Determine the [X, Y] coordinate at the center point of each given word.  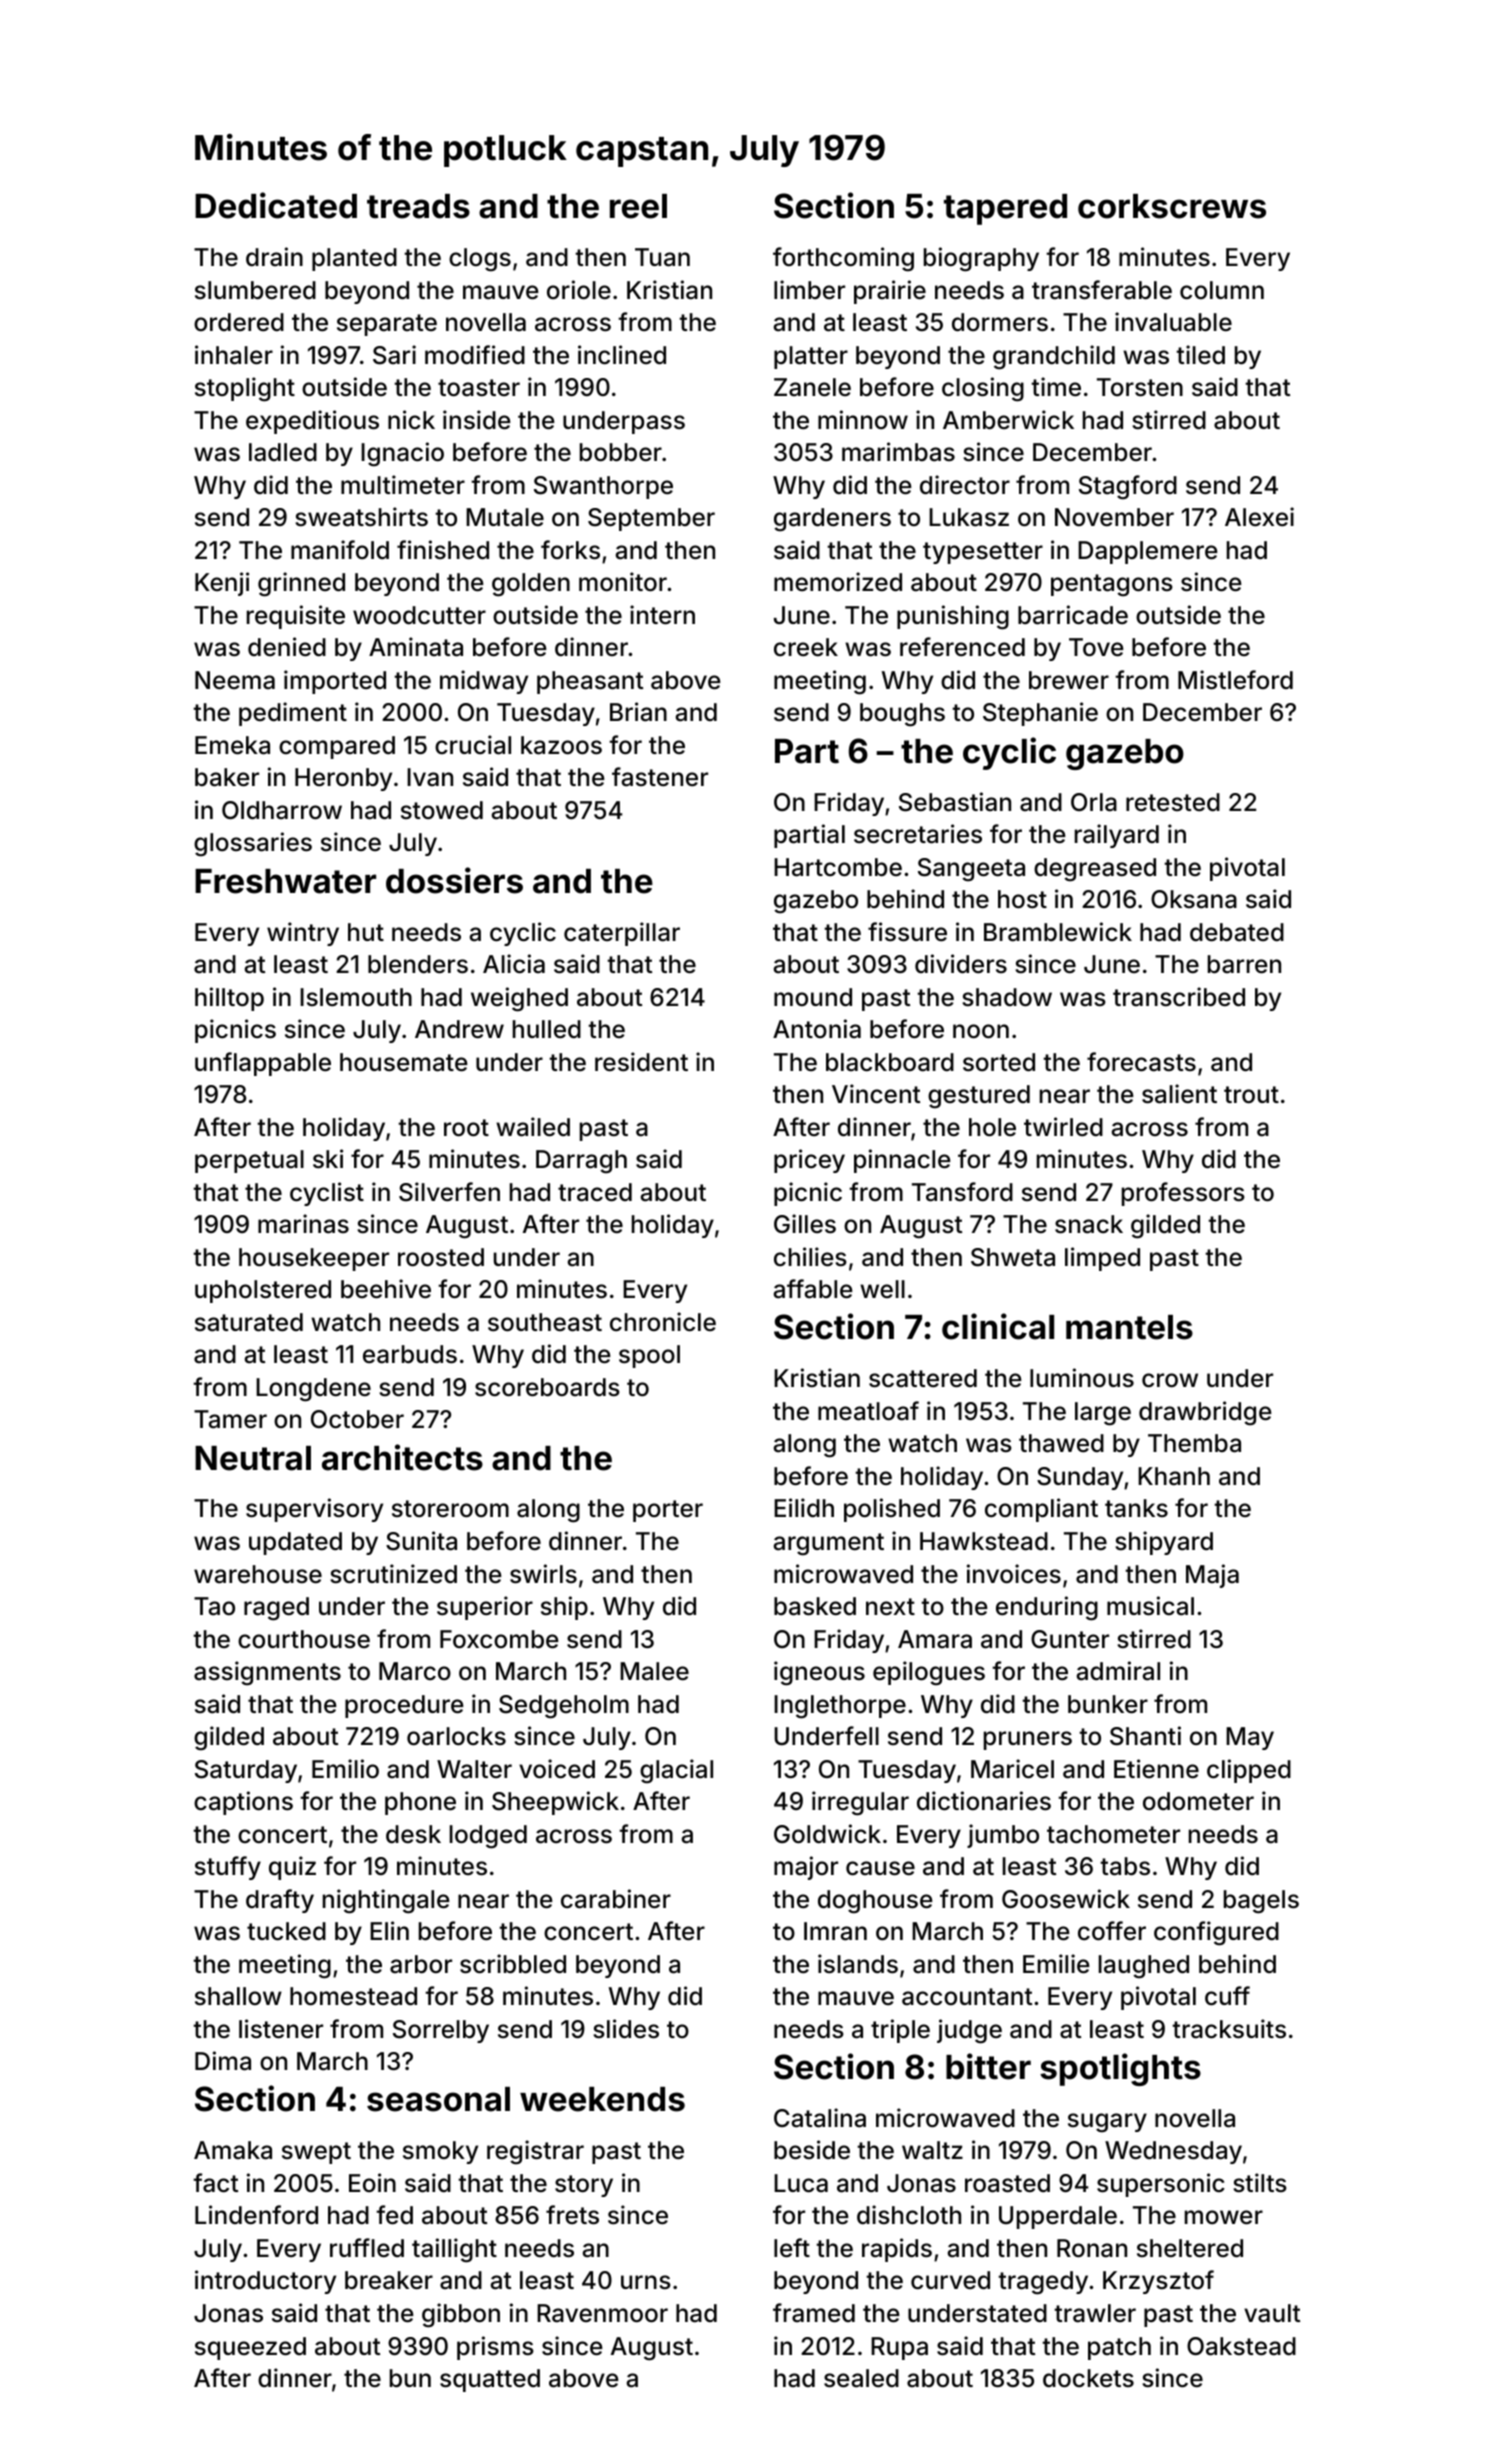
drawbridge [1205, 1413]
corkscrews [1172, 206]
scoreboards [547, 1387]
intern [662, 615]
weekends [602, 2099]
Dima [223, 2061]
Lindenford [256, 2215]
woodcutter [419, 615]
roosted [441, 1257]
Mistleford [1235, 680]
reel [638, 206]
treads [418, 206]
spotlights [1120, 2069]
